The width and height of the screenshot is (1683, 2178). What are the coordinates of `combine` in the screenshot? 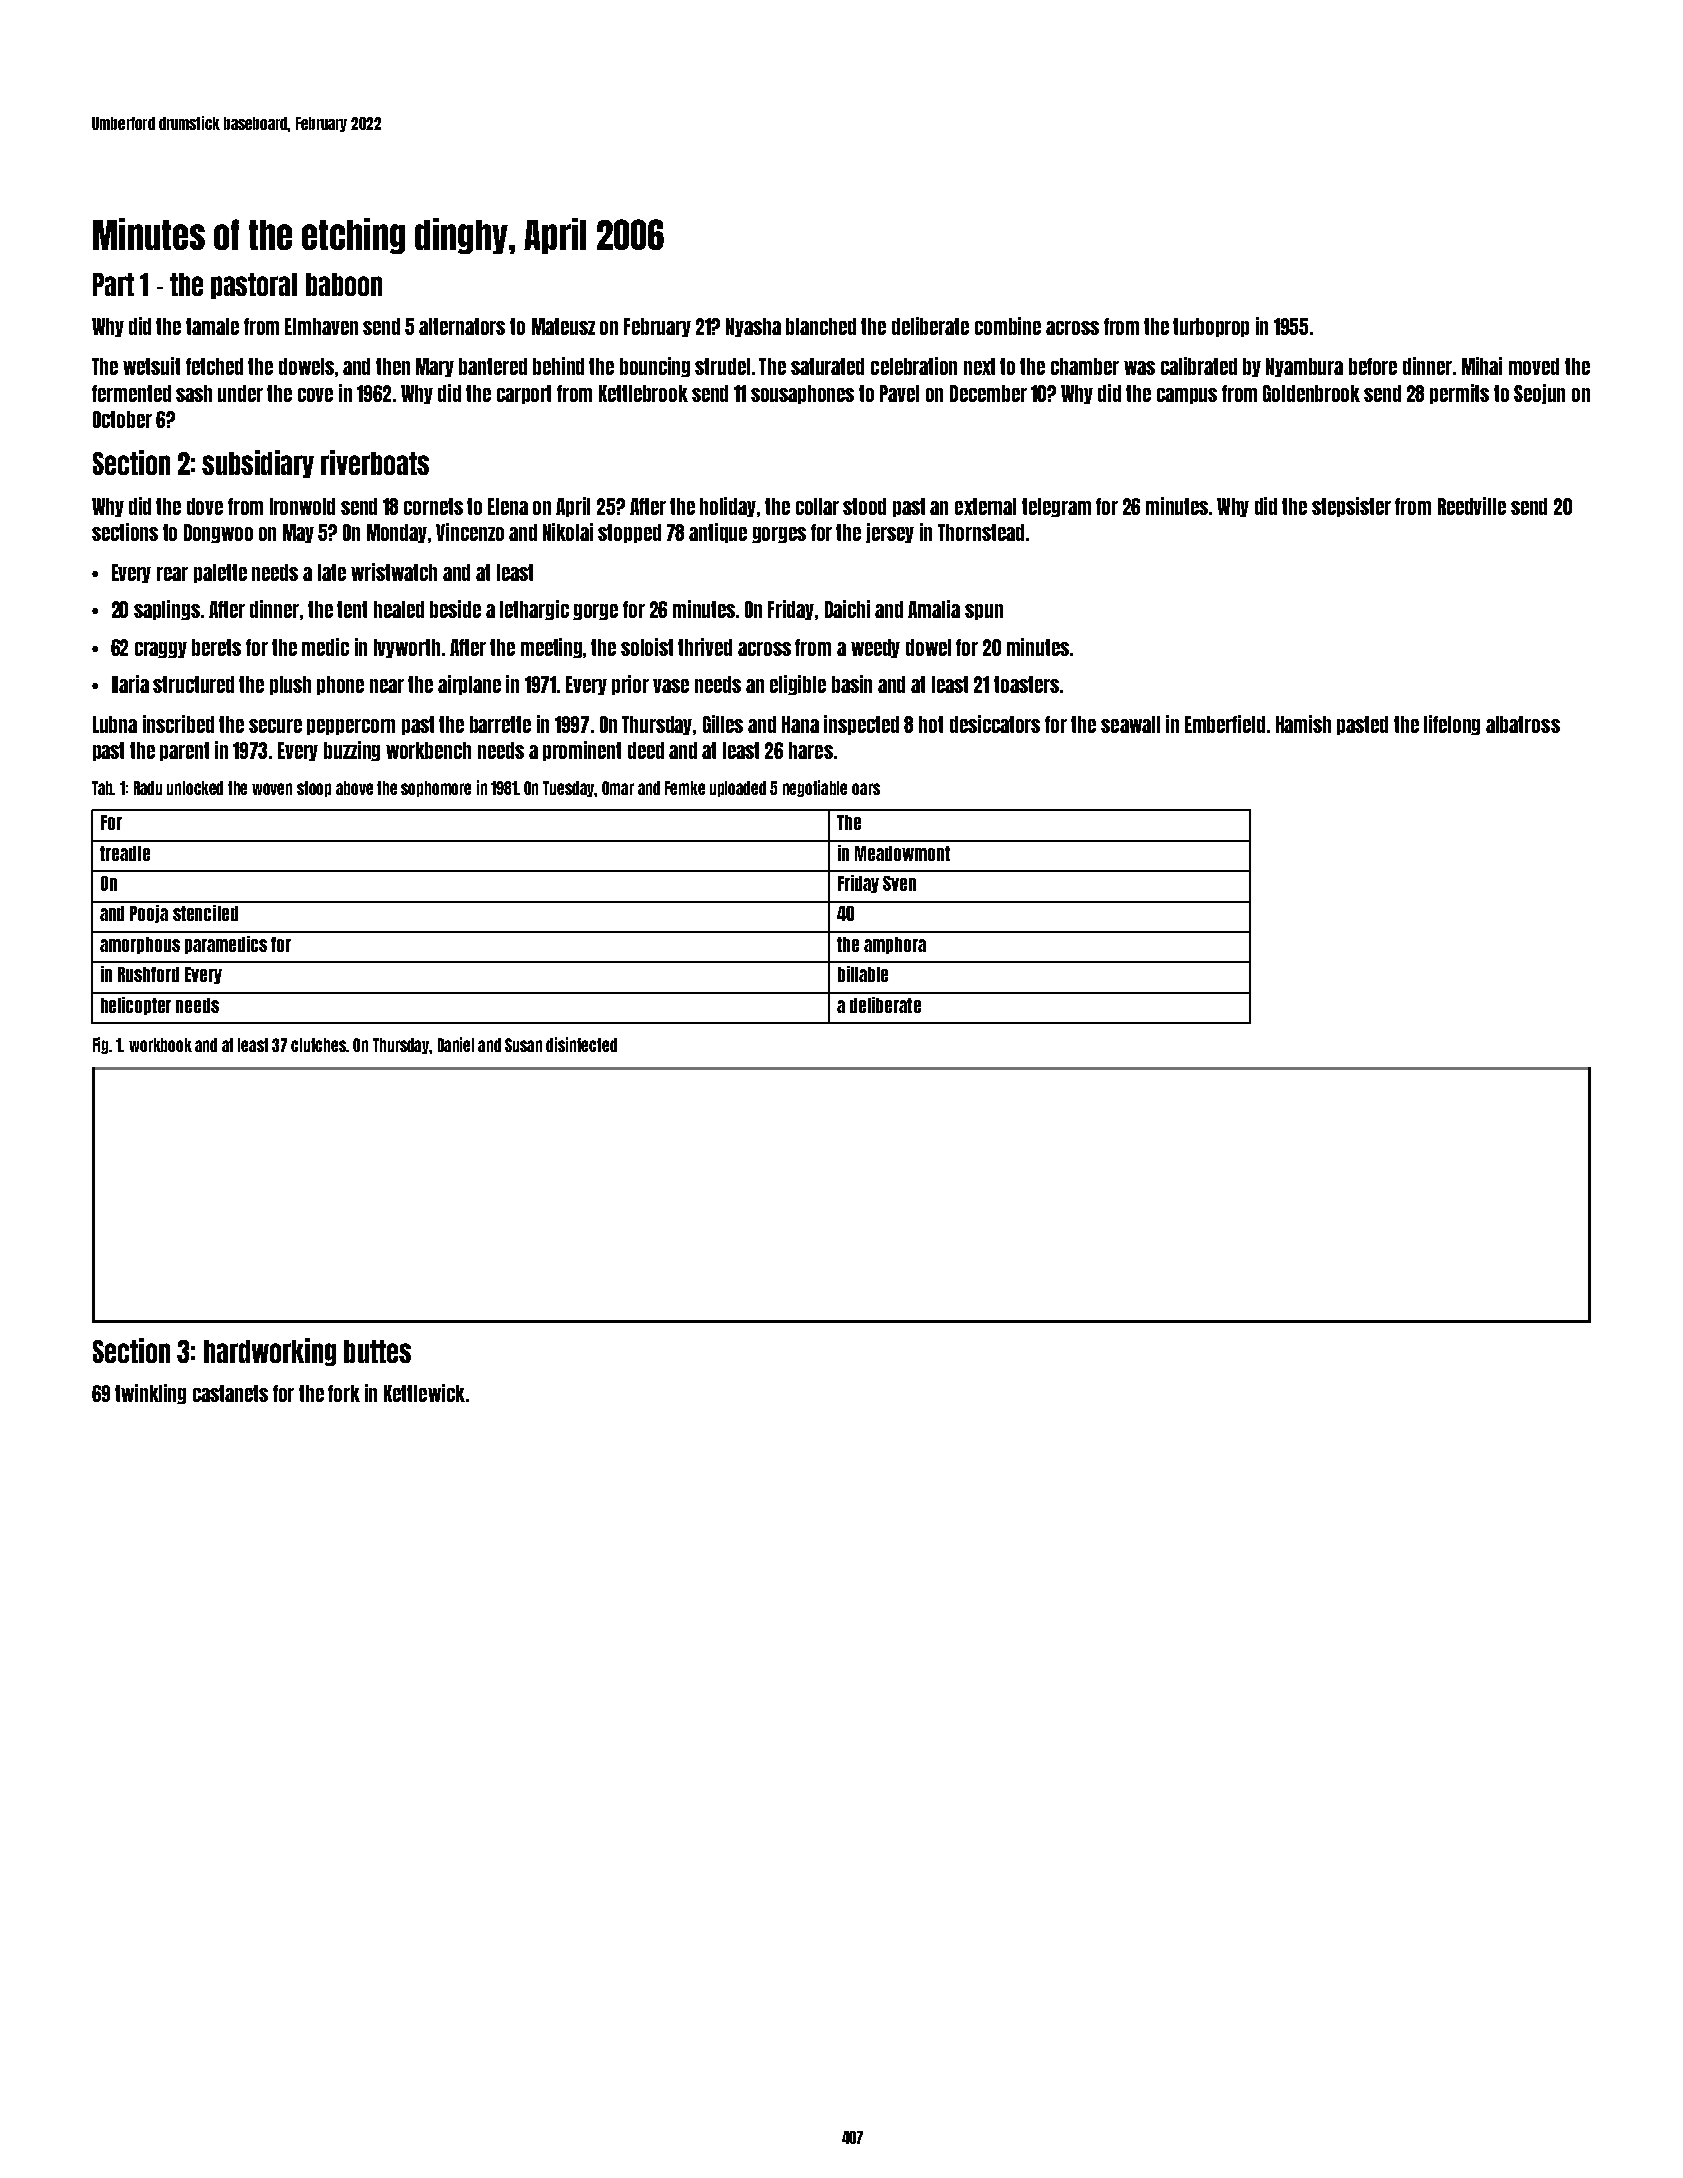 It's located at (1008, 326).
